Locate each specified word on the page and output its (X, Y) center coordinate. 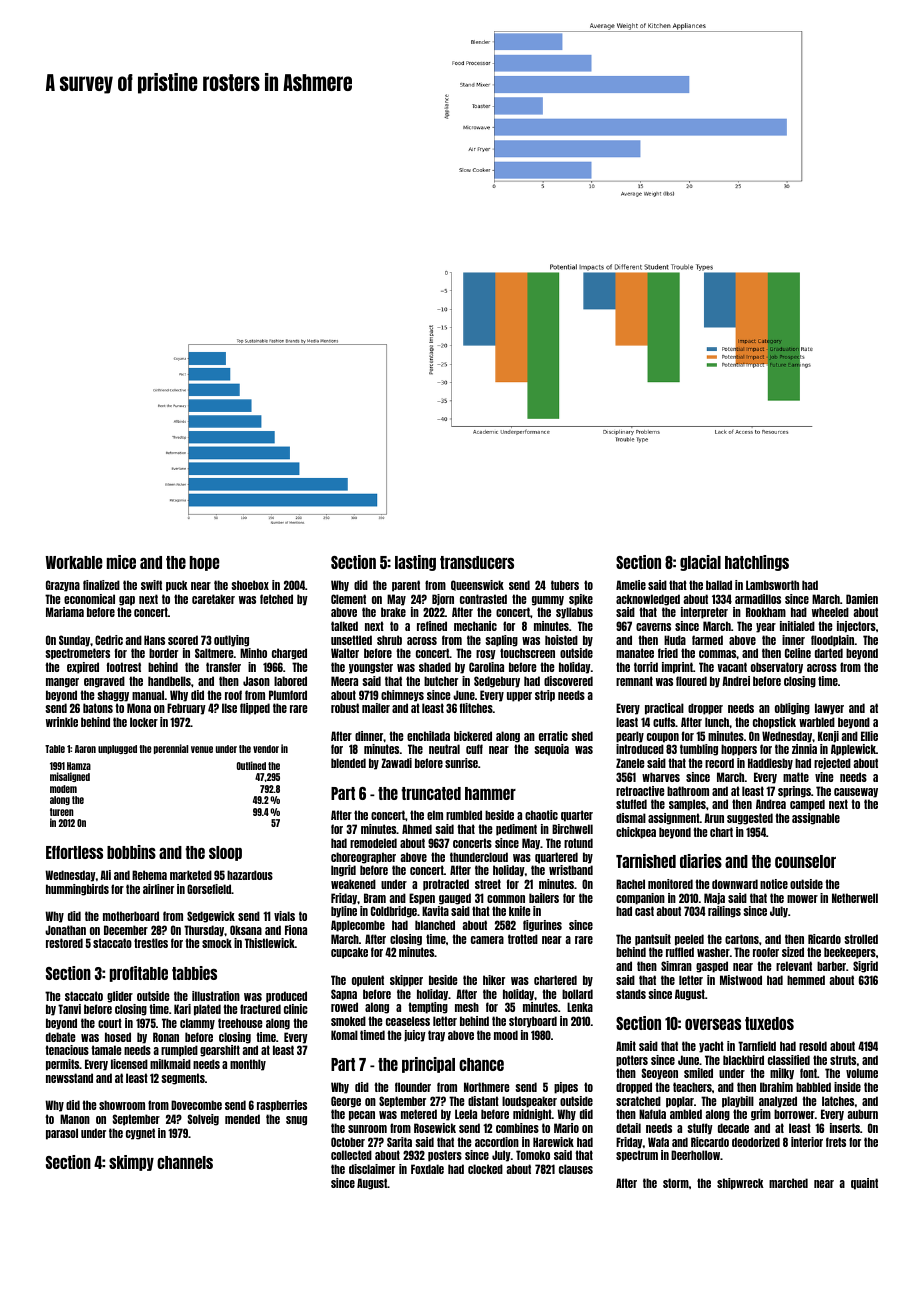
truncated (431, 793)
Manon (75, 1119)
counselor (805, 861)
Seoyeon (659, 1074)
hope (204, 563)
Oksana (246, 930)
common (506, 899)
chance (481, 1064)
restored (64, 943)
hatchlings (757, 563)
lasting (415, 563)
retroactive (640, 791)
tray (436, 1036)
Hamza (79, 766)
